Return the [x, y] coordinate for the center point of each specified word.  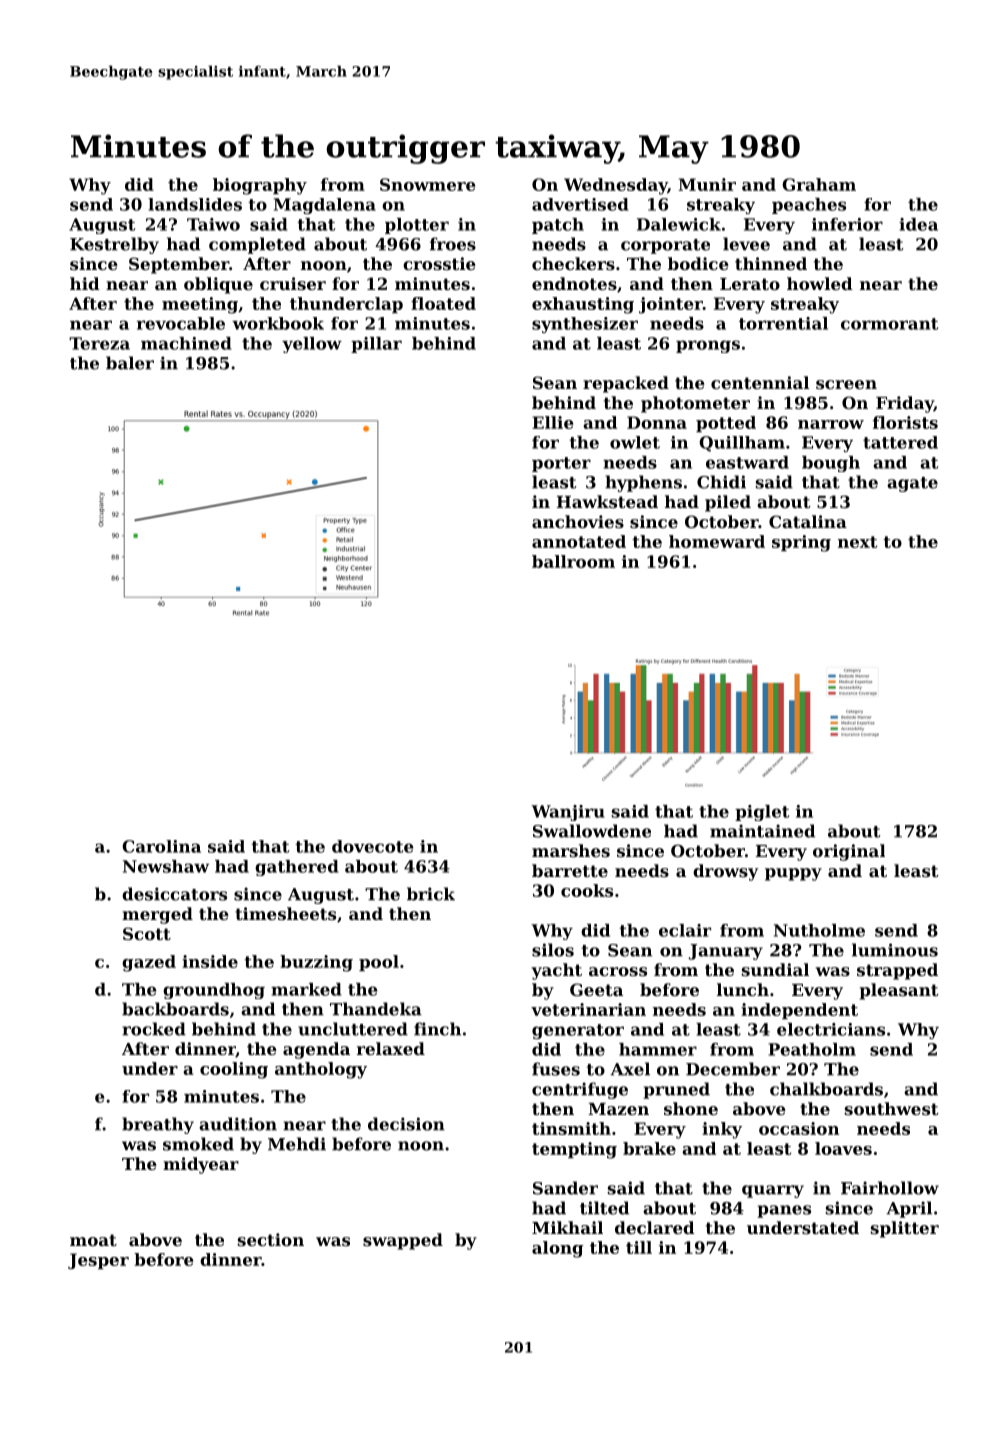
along [557, 1249]
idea [918, 224]
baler [130, 363]
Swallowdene [592, 831]
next [857, 542]
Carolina [161, 846]
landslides [195, 204]
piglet [762, 813]
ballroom [573, 561]
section [271, 1239]
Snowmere [428, 184]
